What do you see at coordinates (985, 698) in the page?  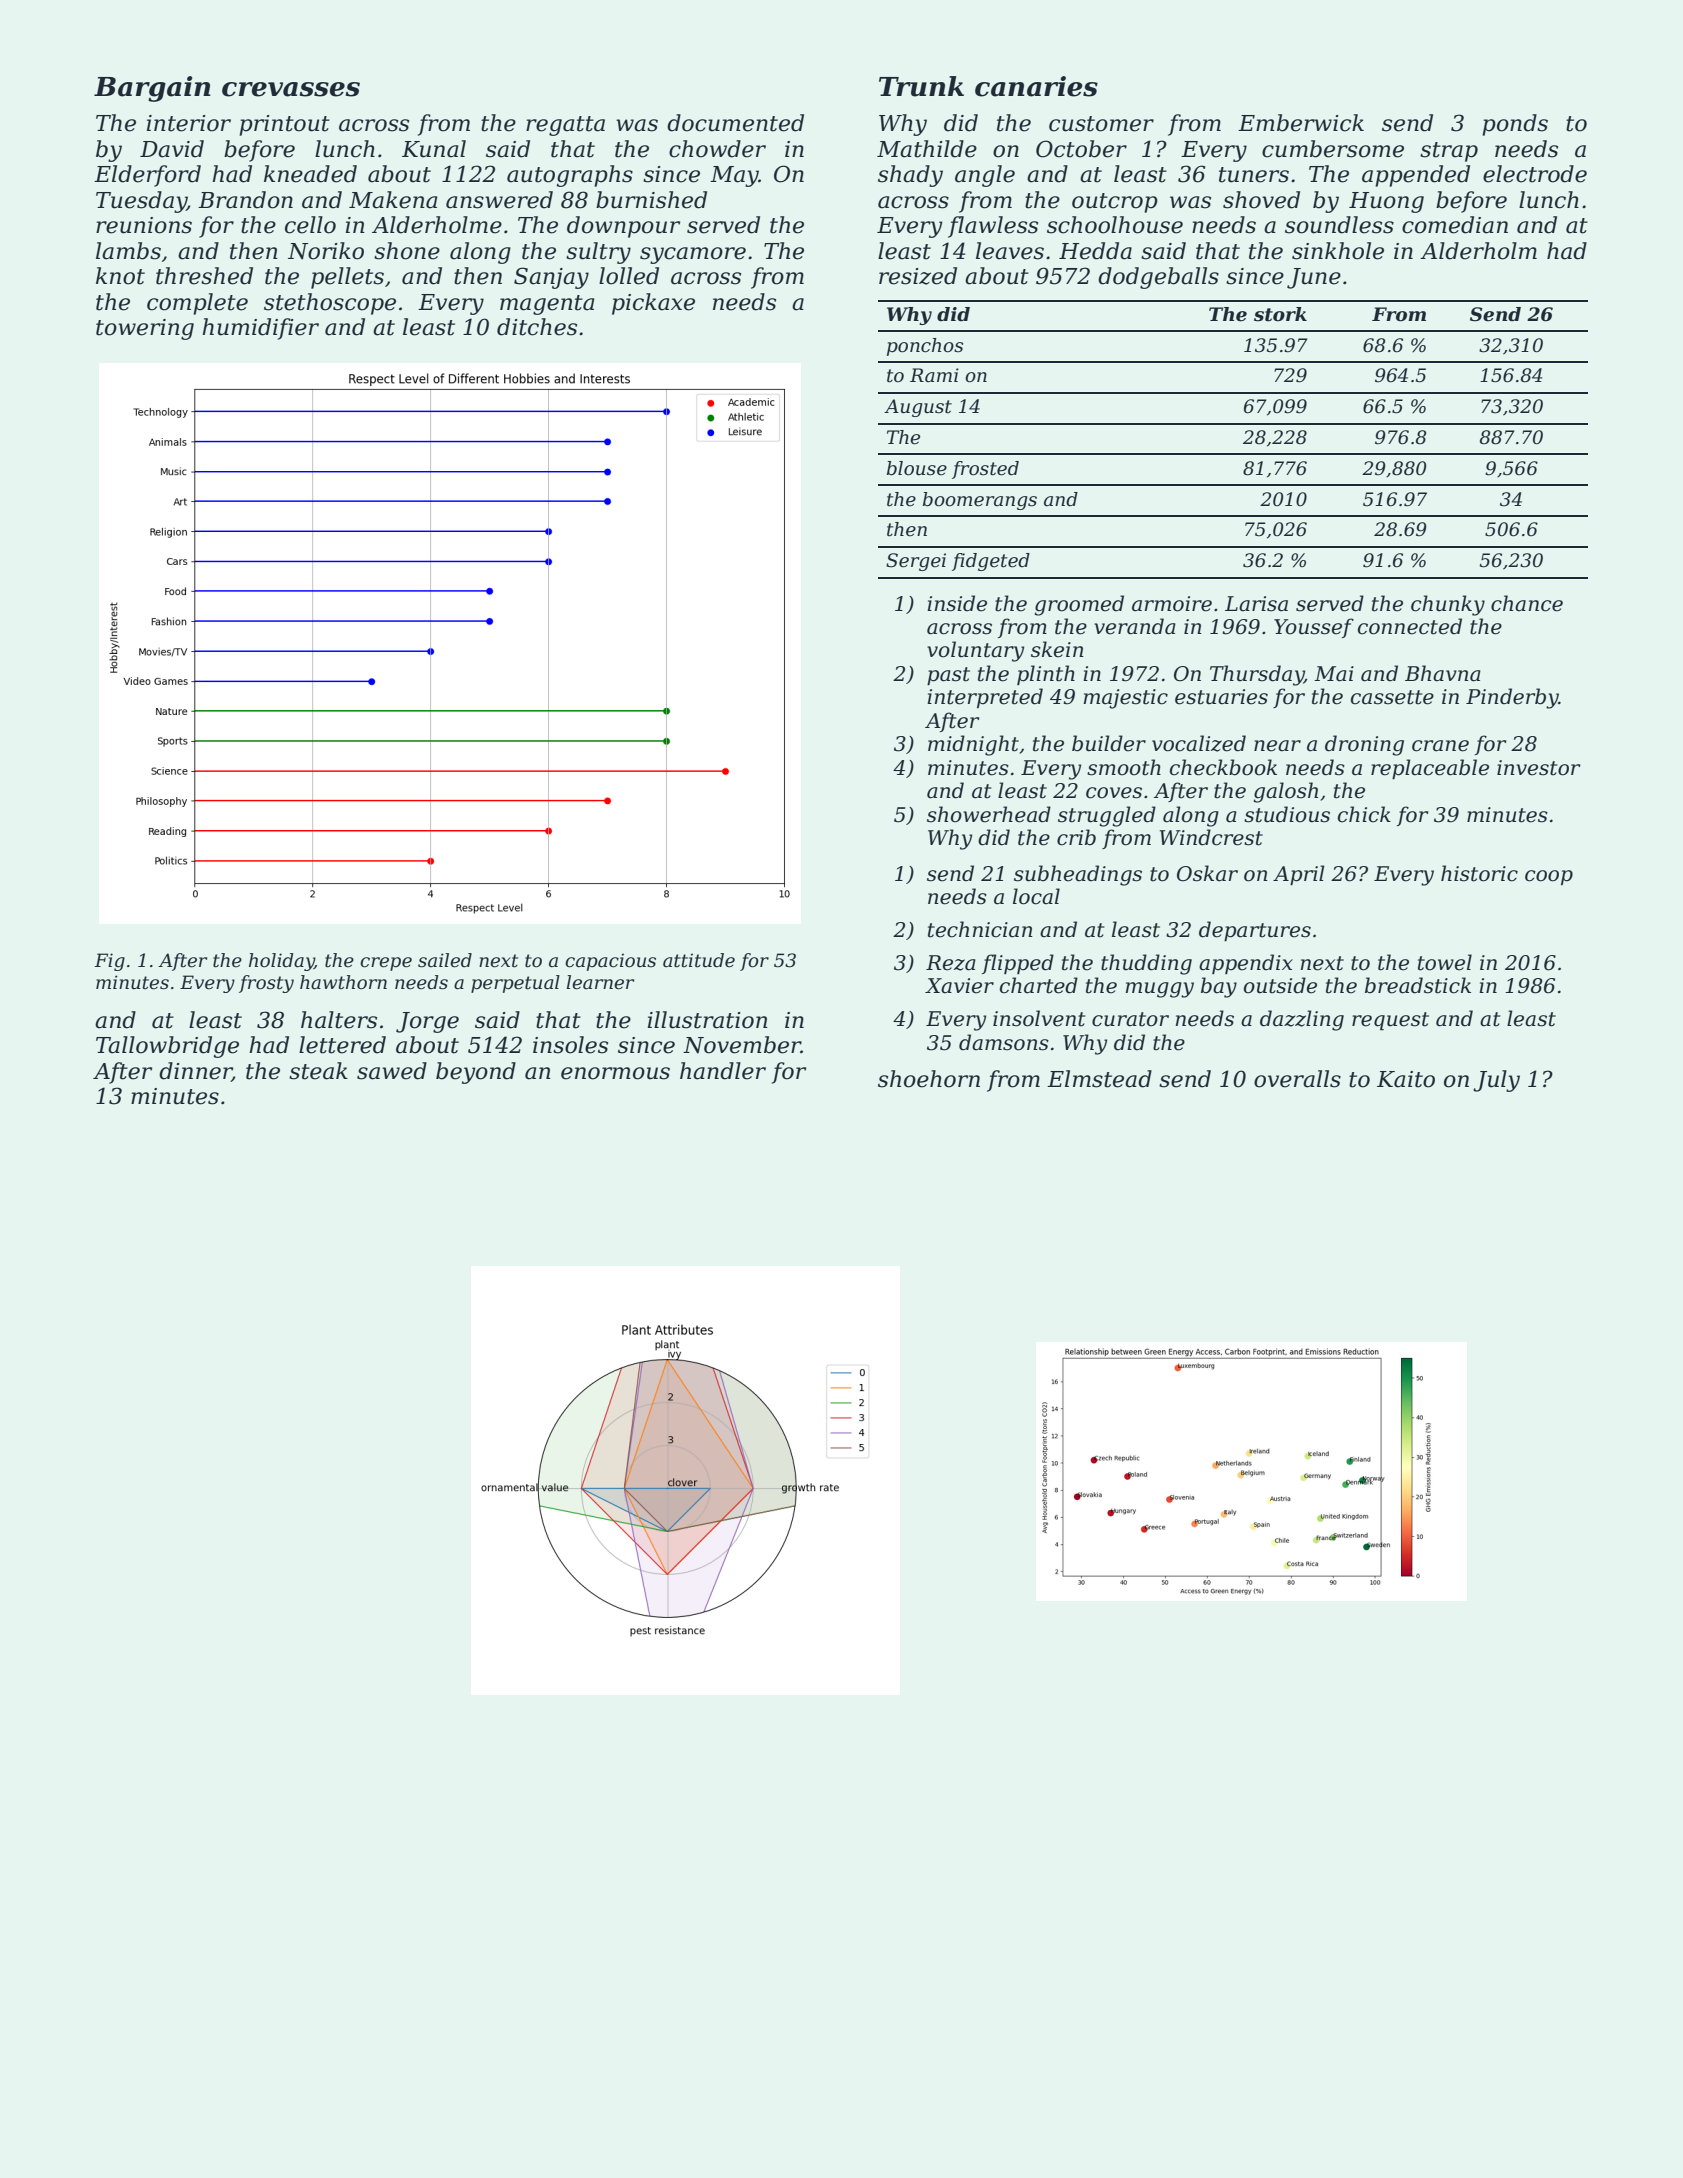 I see `interpreted` at bounding box center [985, 698].
